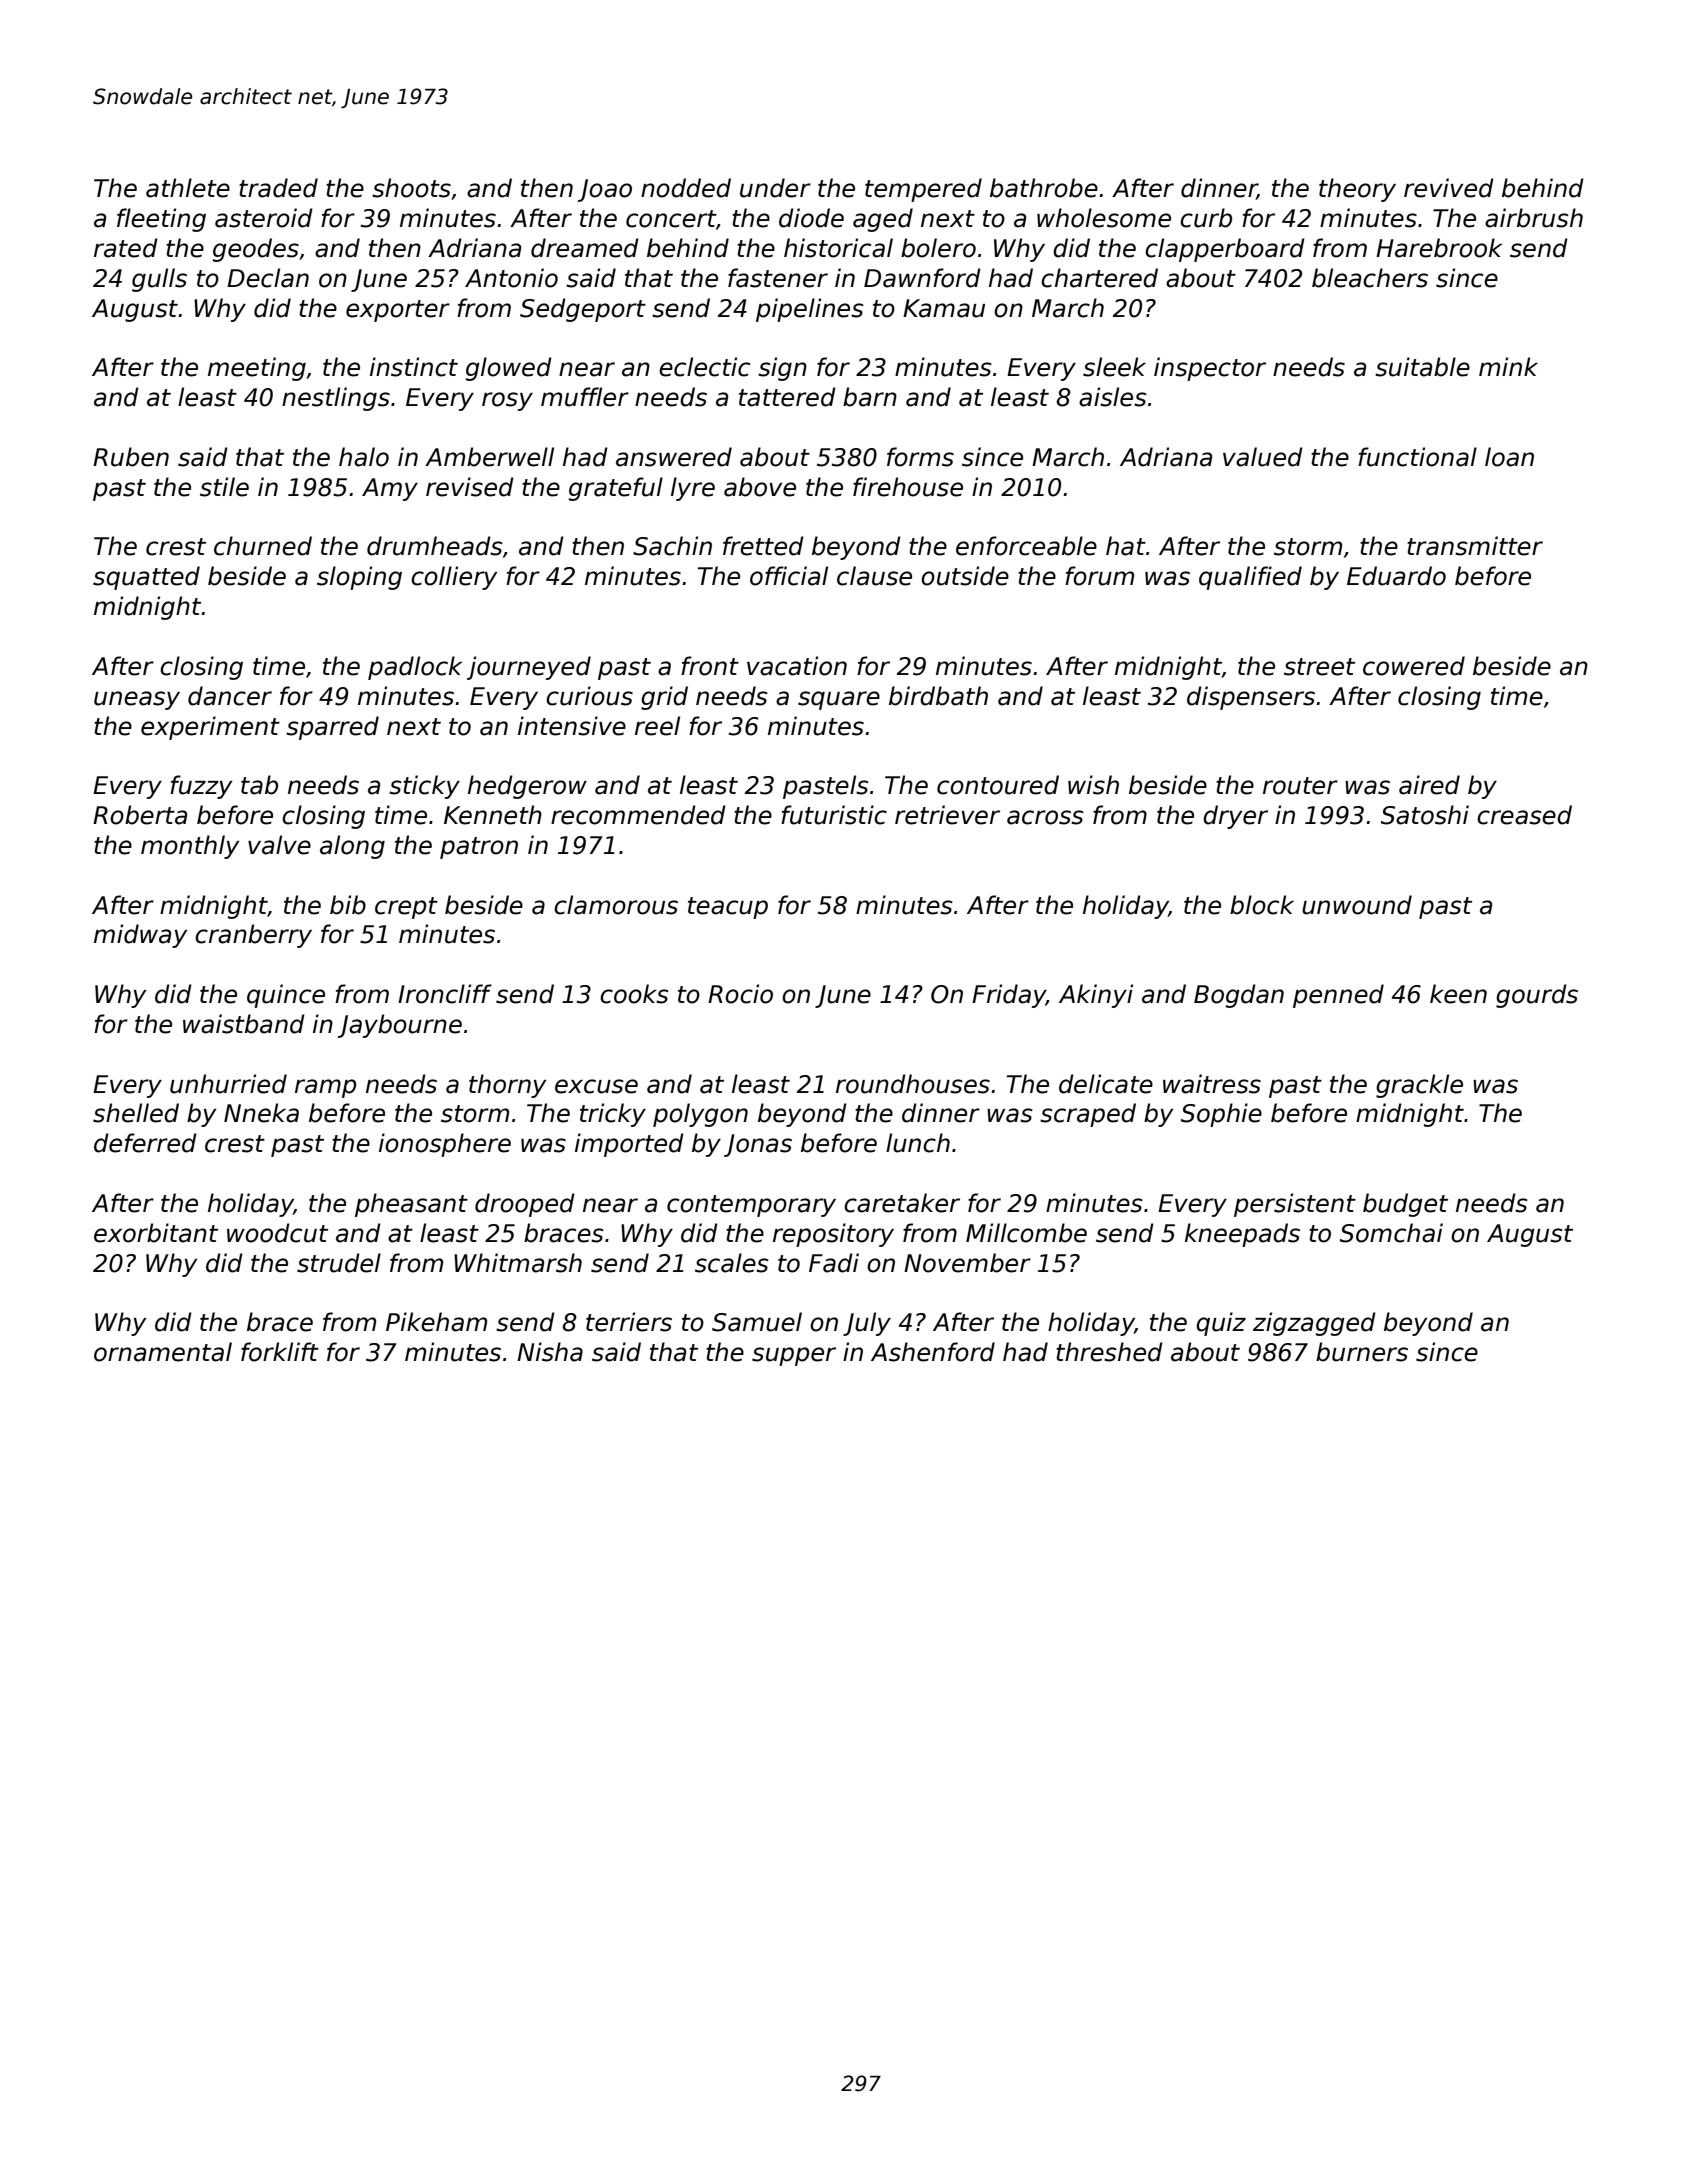  Describe the element at coordinates (190, 847) in the screenshot. I see `monthly` at that location.
